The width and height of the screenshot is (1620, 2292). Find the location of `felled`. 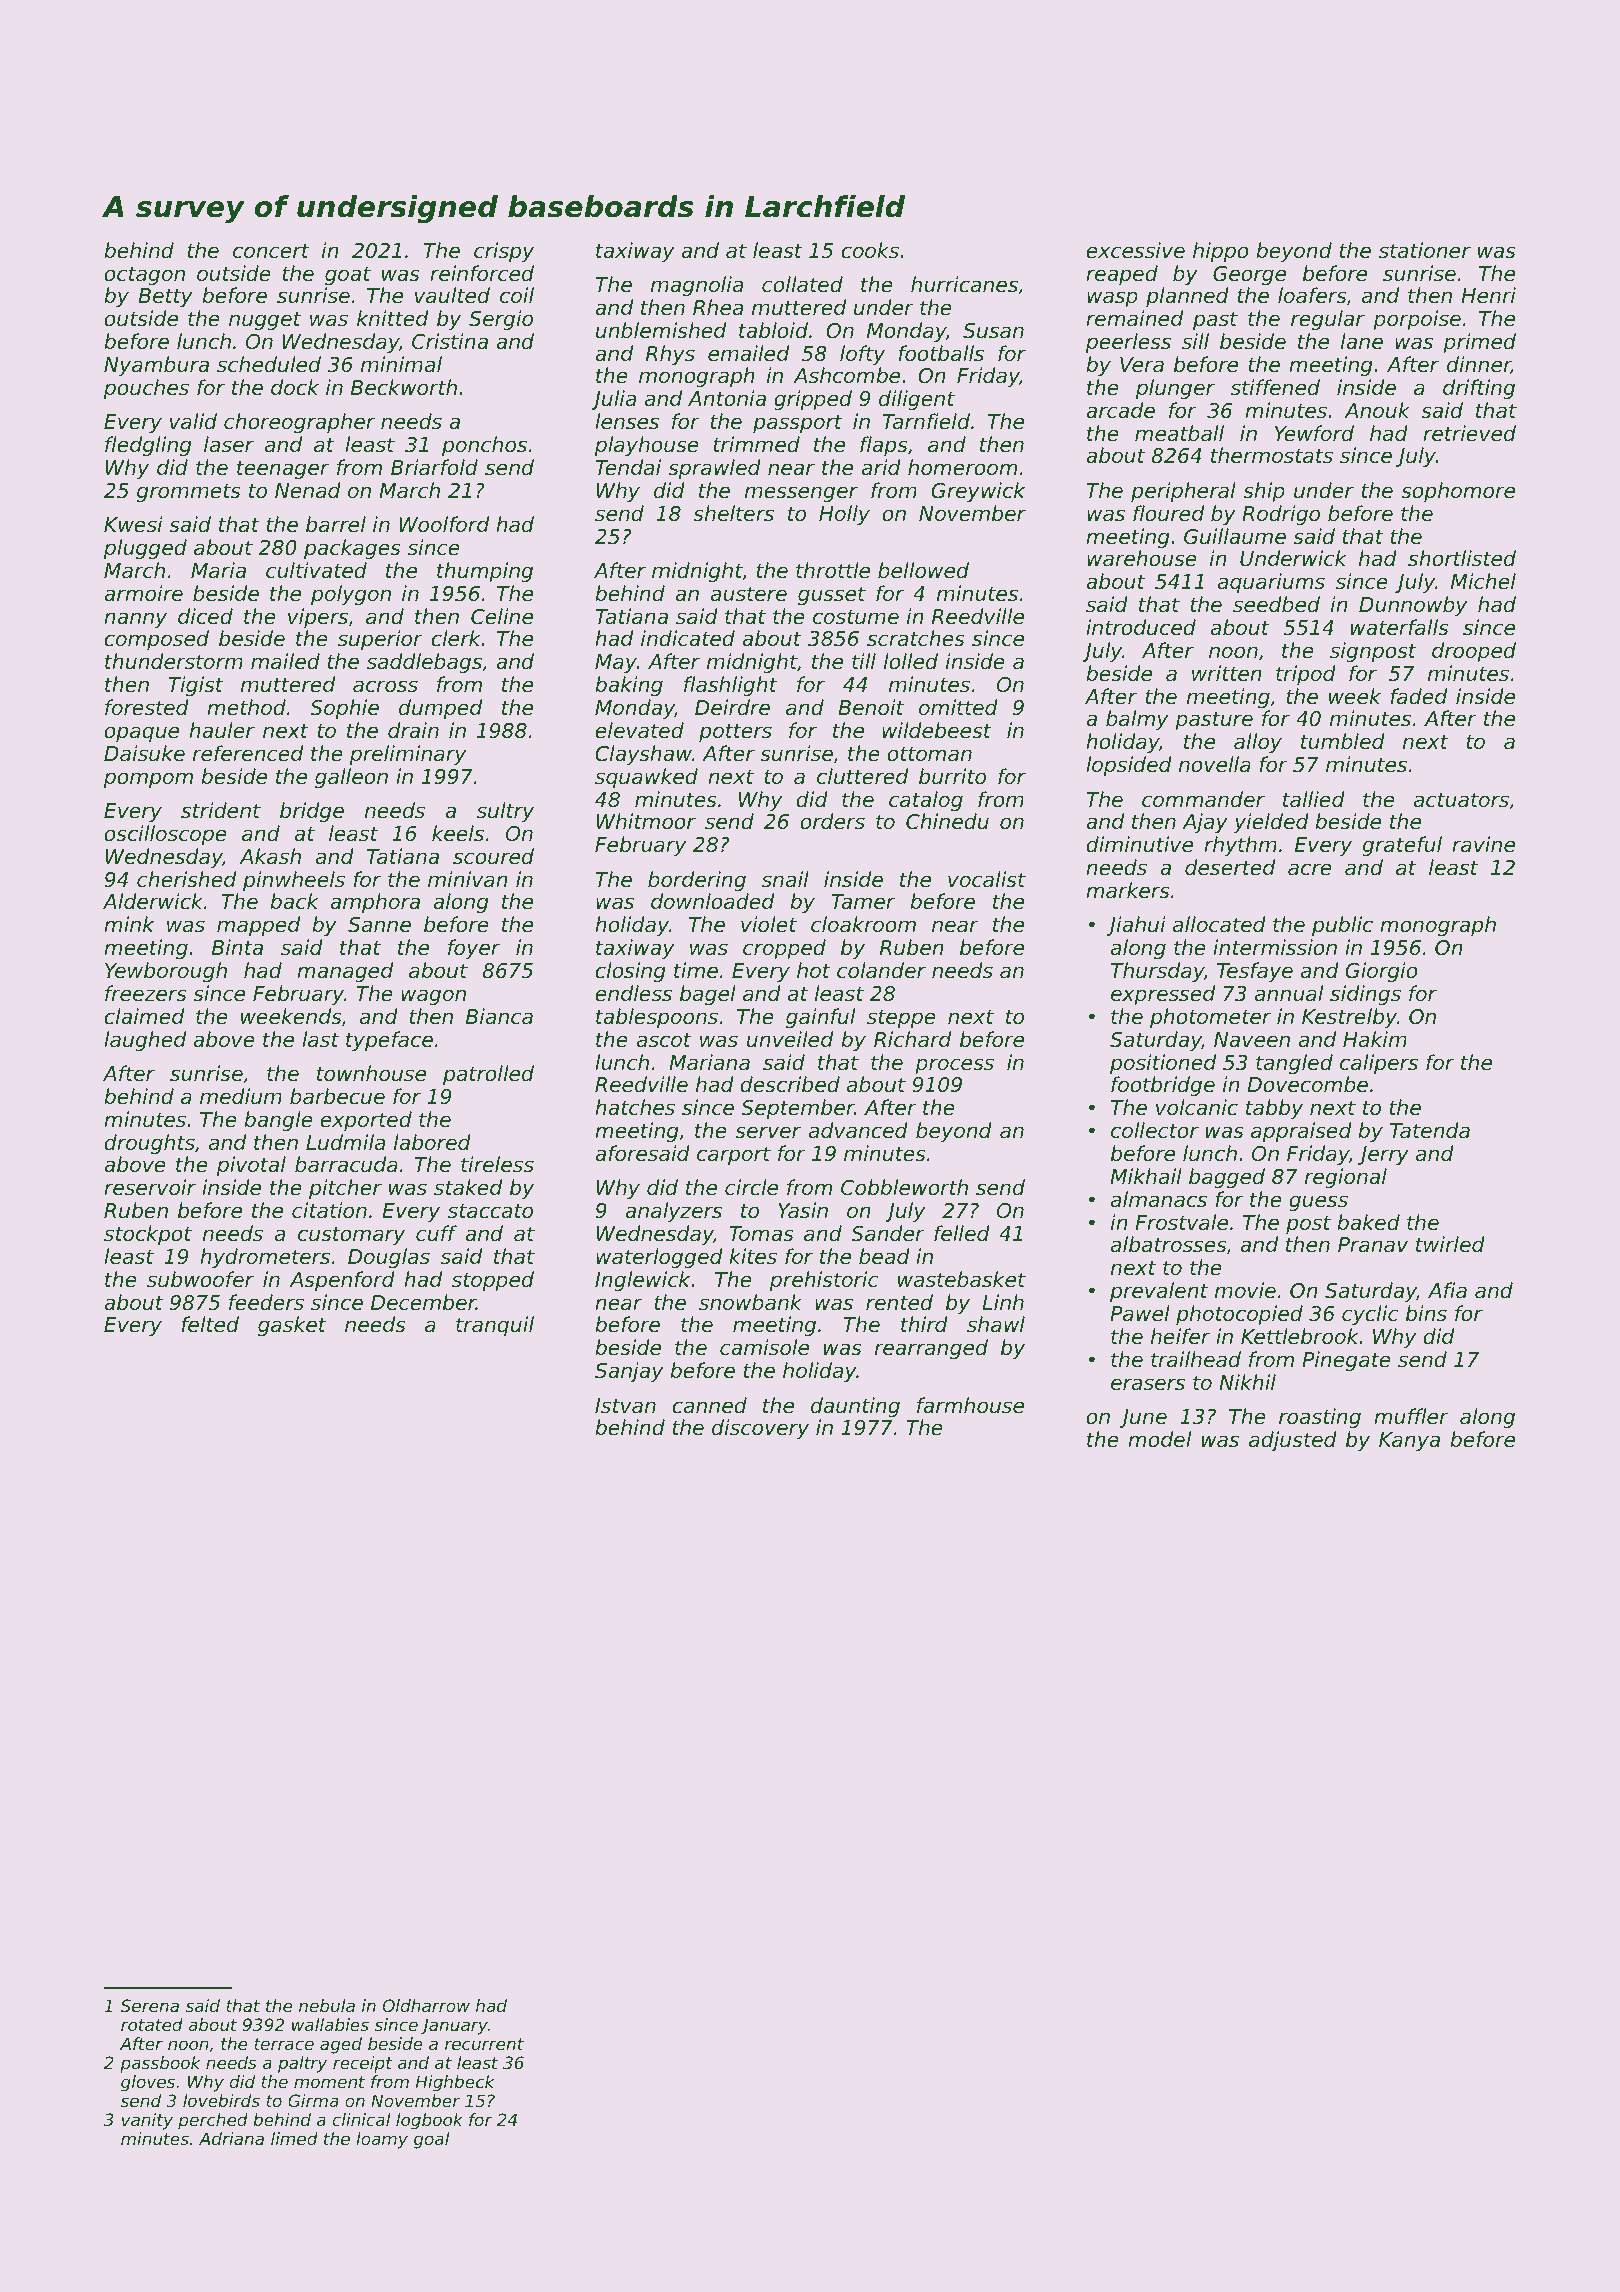

felled is located at coordinates (962, 1233).
